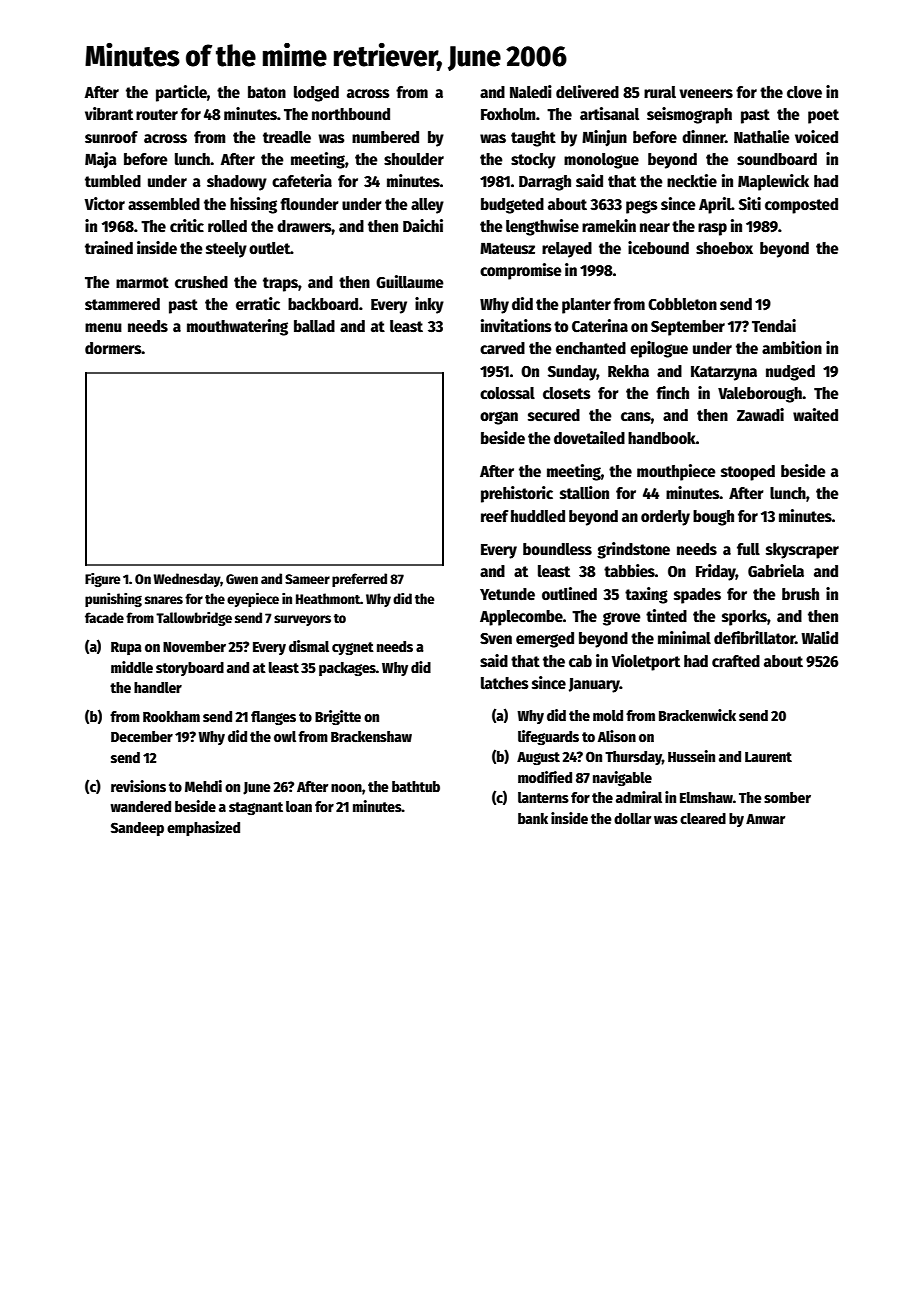  I want to click on ballad, so click(314, 326).
